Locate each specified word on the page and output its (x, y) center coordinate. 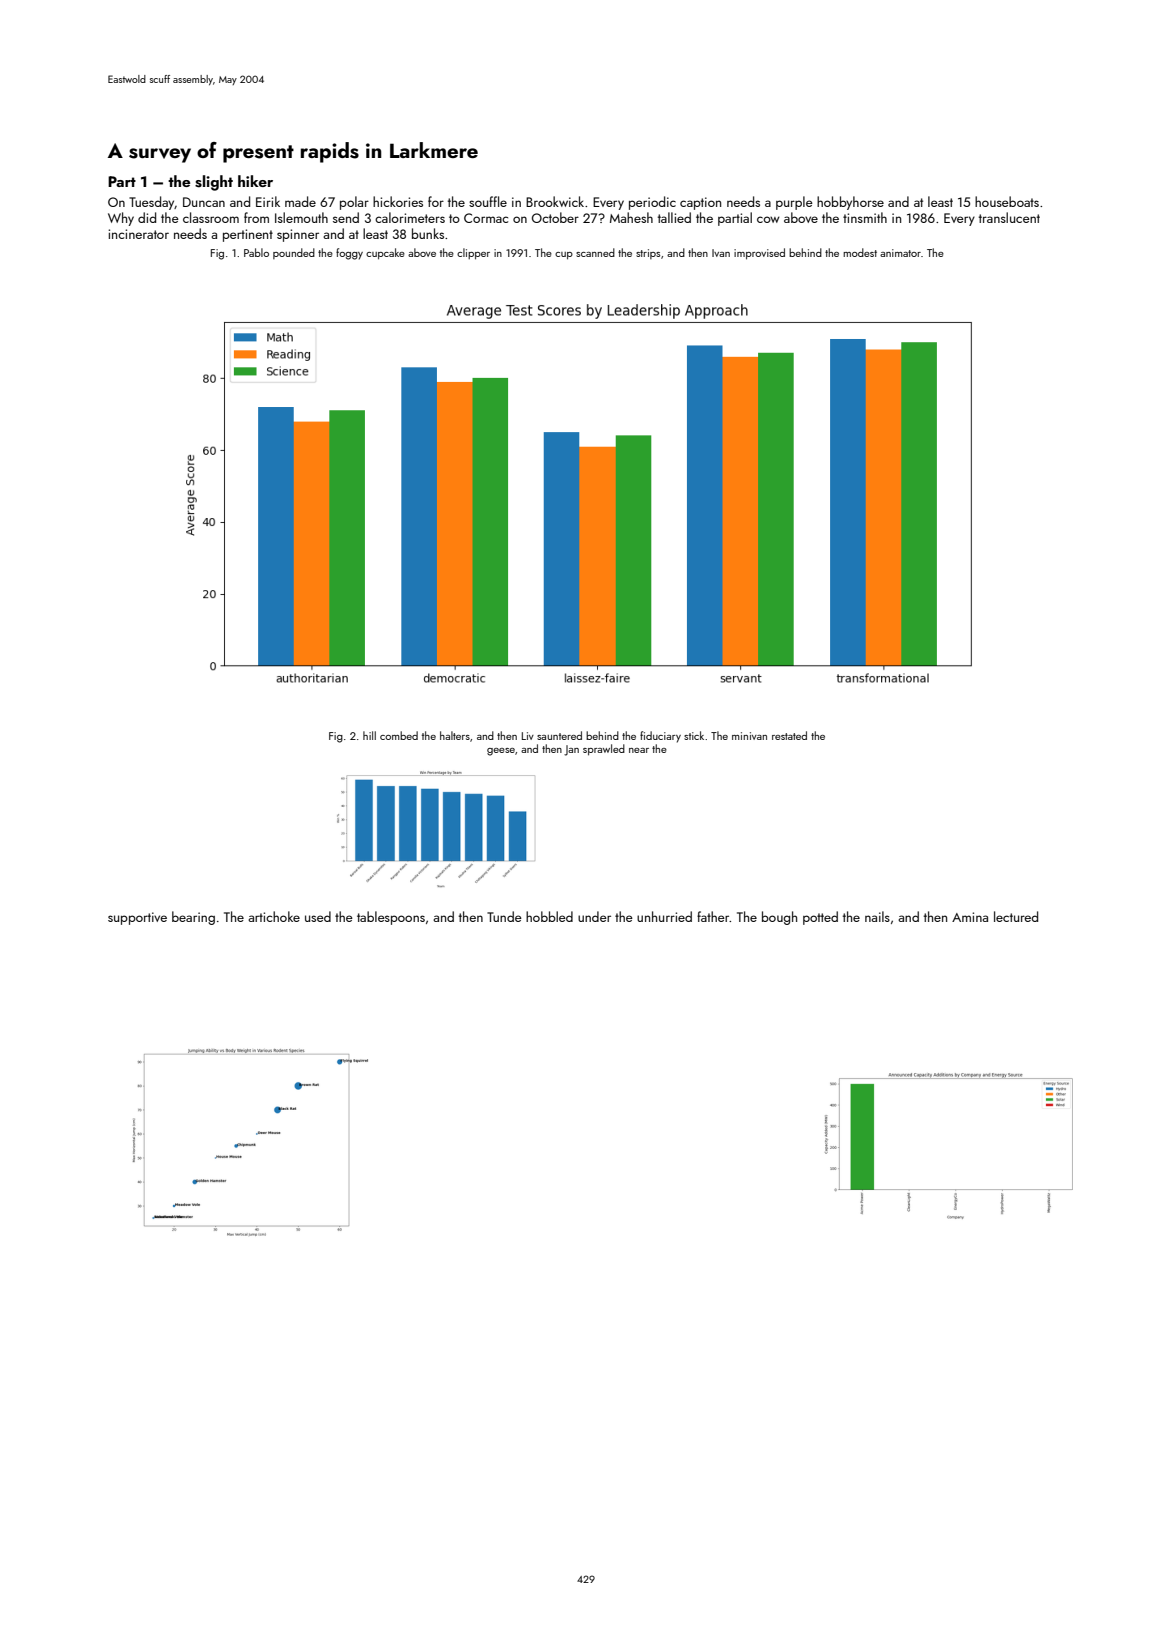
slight (214, 183)
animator (900, 253)
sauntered (559, 735)
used (318, 916)
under (594, 916)
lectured (1016, 916)
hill (369, 735)
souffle (488, 201)
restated (789, 735)
